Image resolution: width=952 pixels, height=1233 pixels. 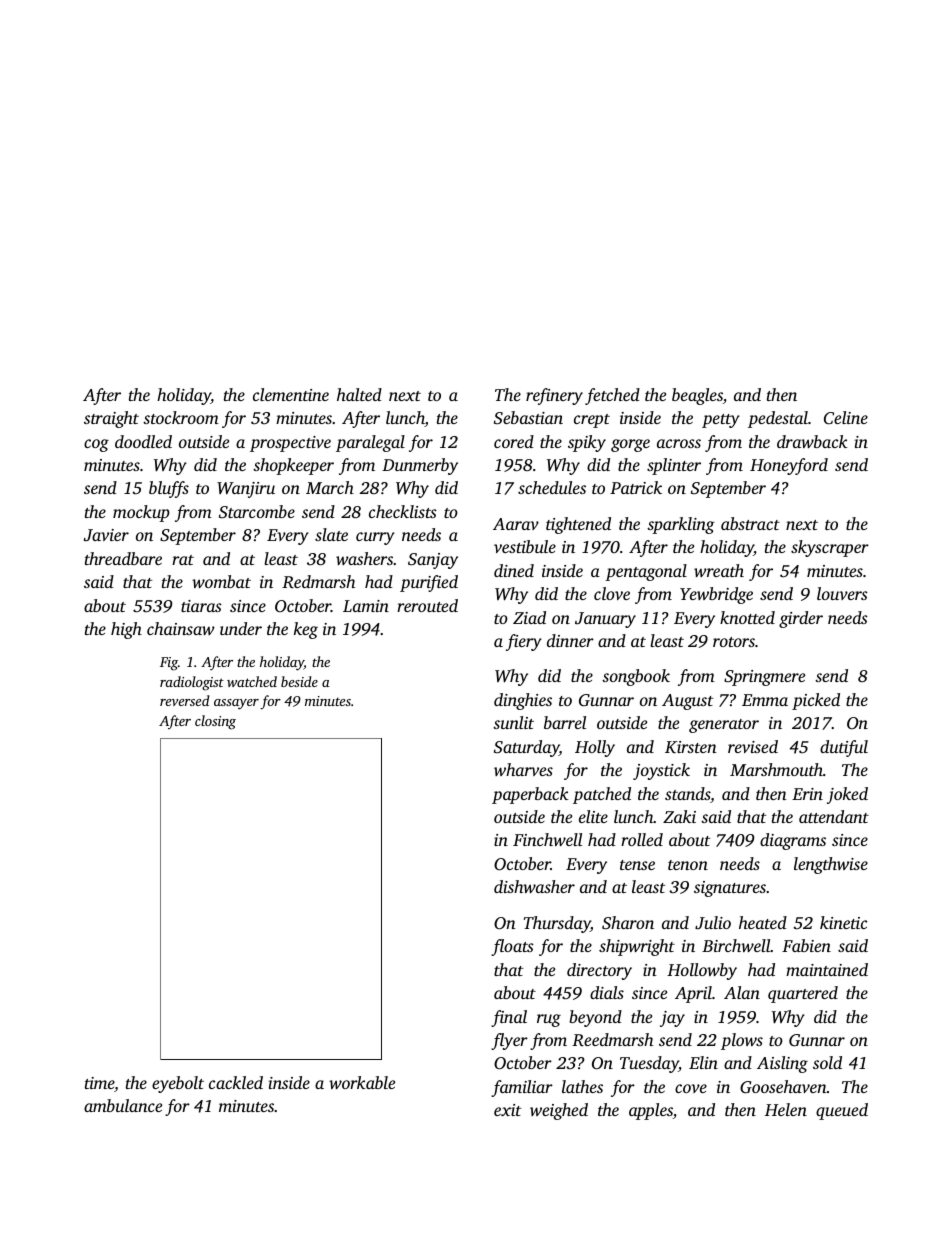 I want to click on time, so click(x=99, y=1083).
